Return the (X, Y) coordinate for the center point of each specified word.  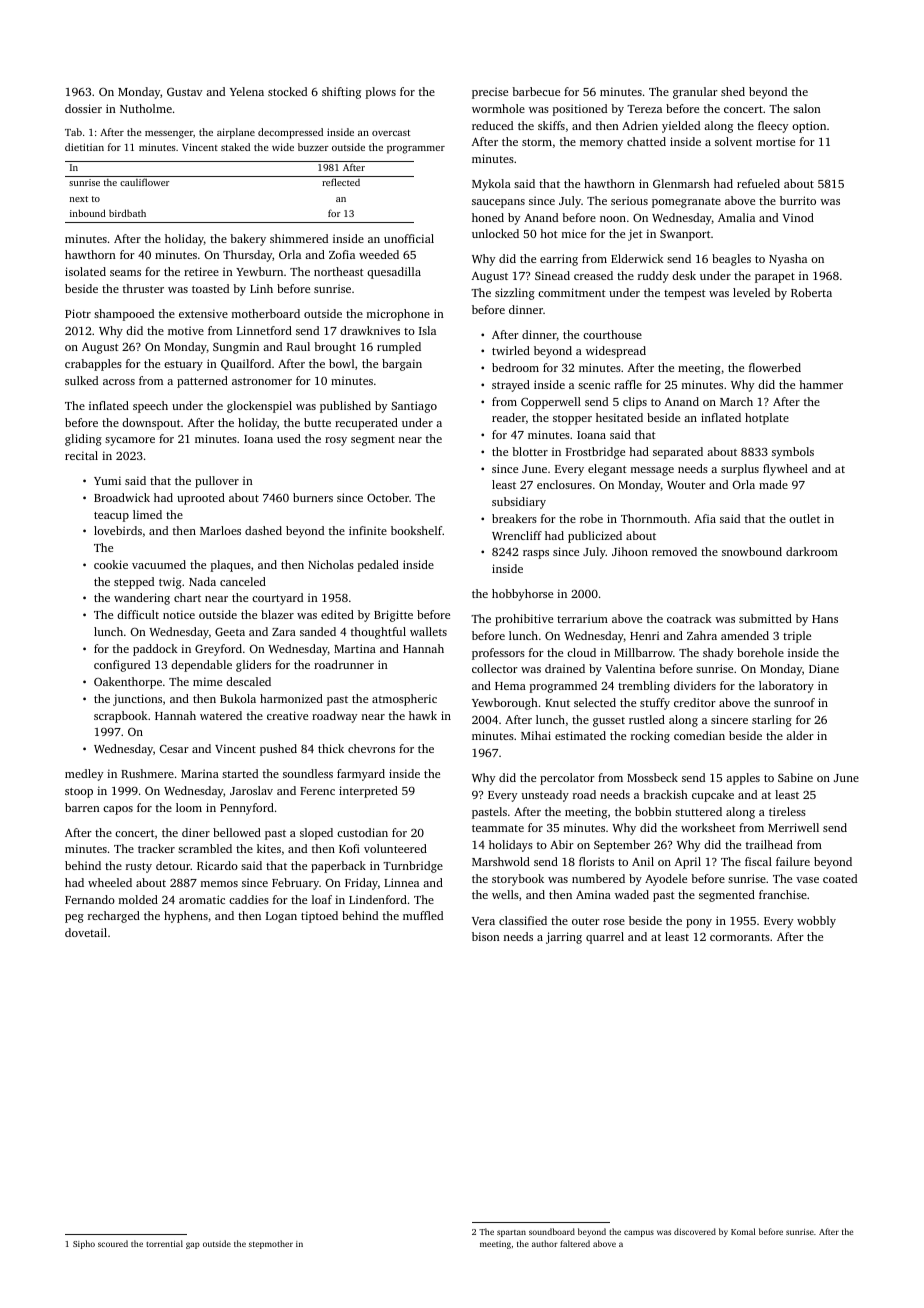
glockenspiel (259, 407)
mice (574, 233)
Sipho (84, 1244)
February (295, 884)
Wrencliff (517, 535)
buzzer (313, 147)
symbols (793, 453)
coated (840, 878)
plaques (230, 566)
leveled (751, 292)
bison (486, 936)
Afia (705, 518)
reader (509, 417)
